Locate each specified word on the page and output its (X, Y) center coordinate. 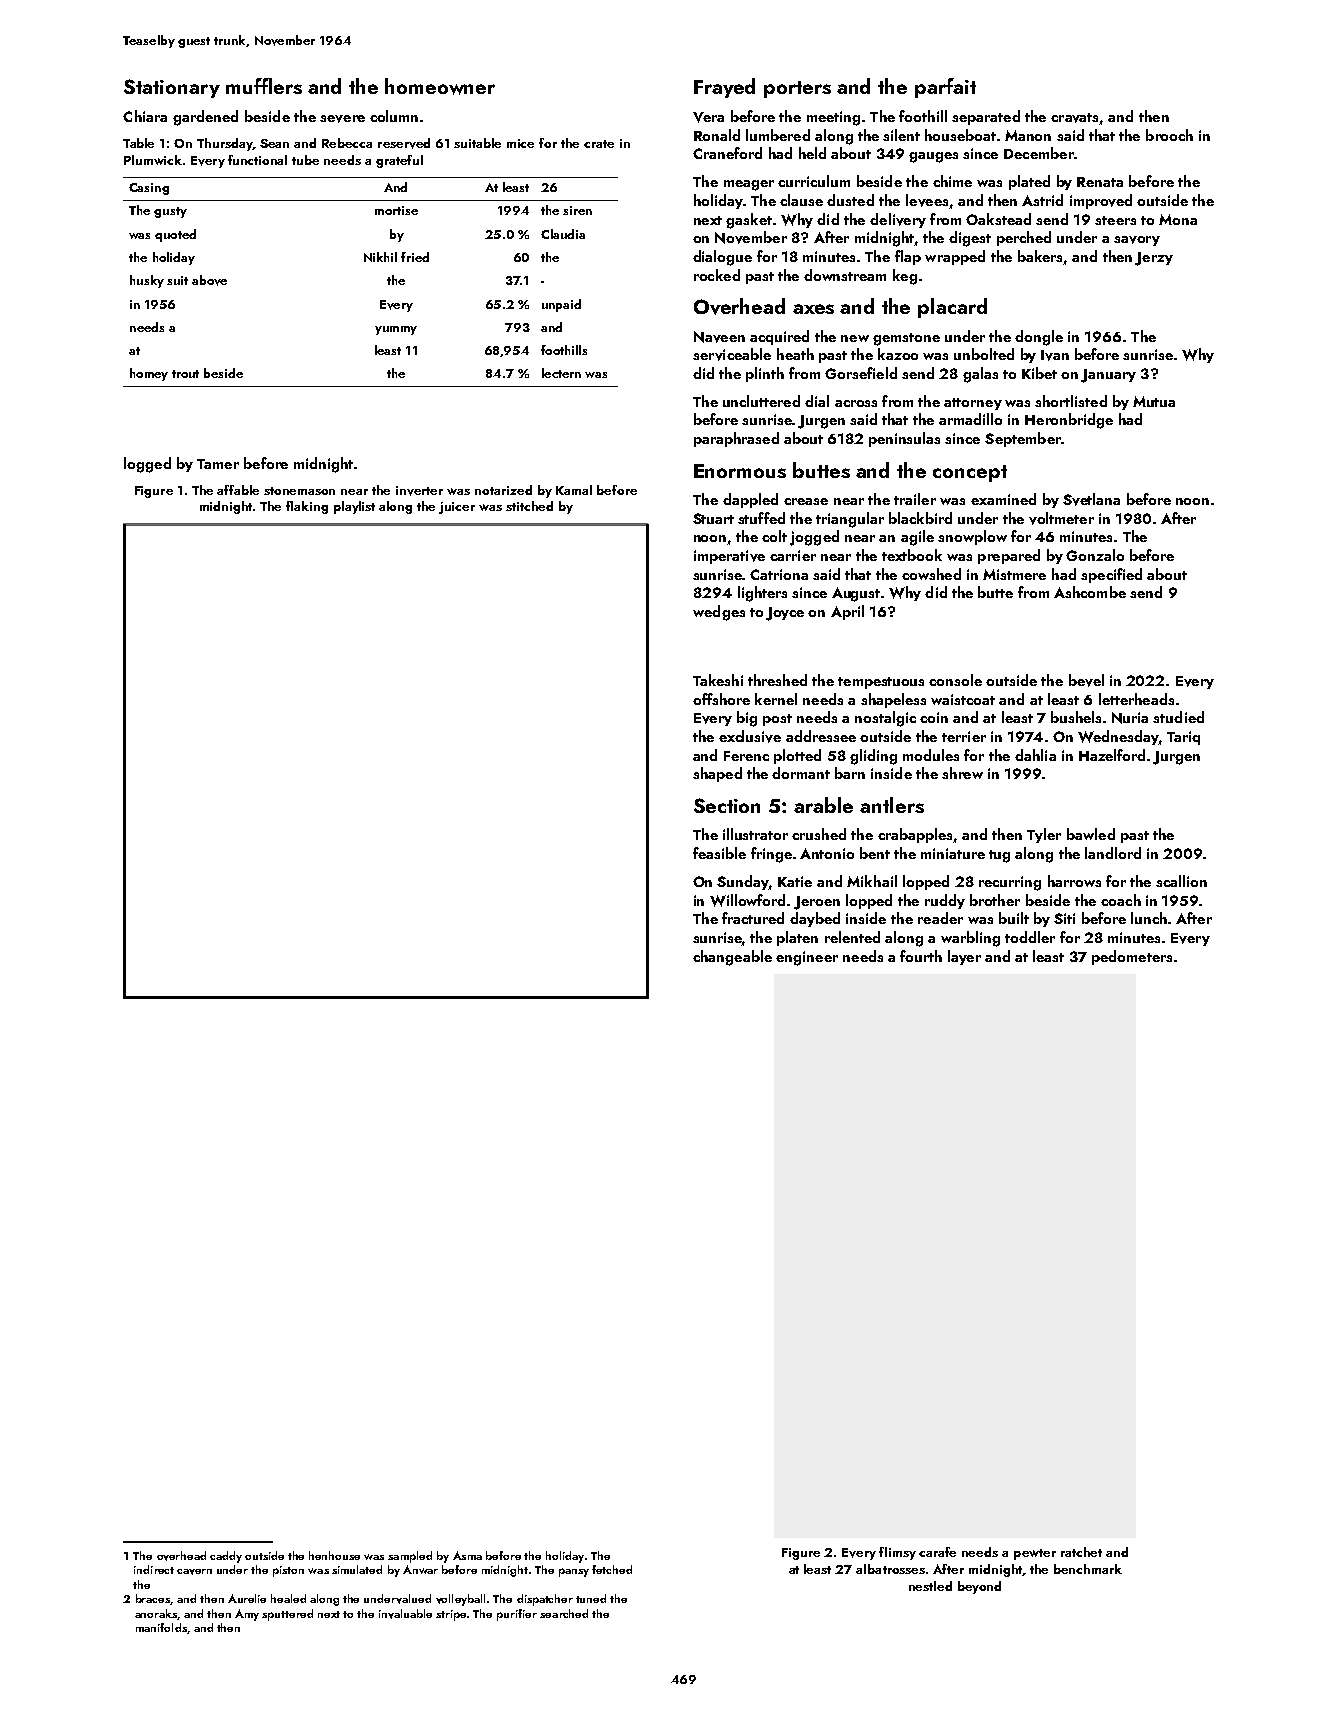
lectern (561, 373)
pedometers (1132, 957)
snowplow (972, 537)
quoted (175, 235)
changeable (732, 958)
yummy (396, 330)
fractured (753, 918)
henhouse (334, 1555)
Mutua (1154, 401)
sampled (410, 1557)
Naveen (719, 337)
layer (964, 957)
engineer (807, 958)
